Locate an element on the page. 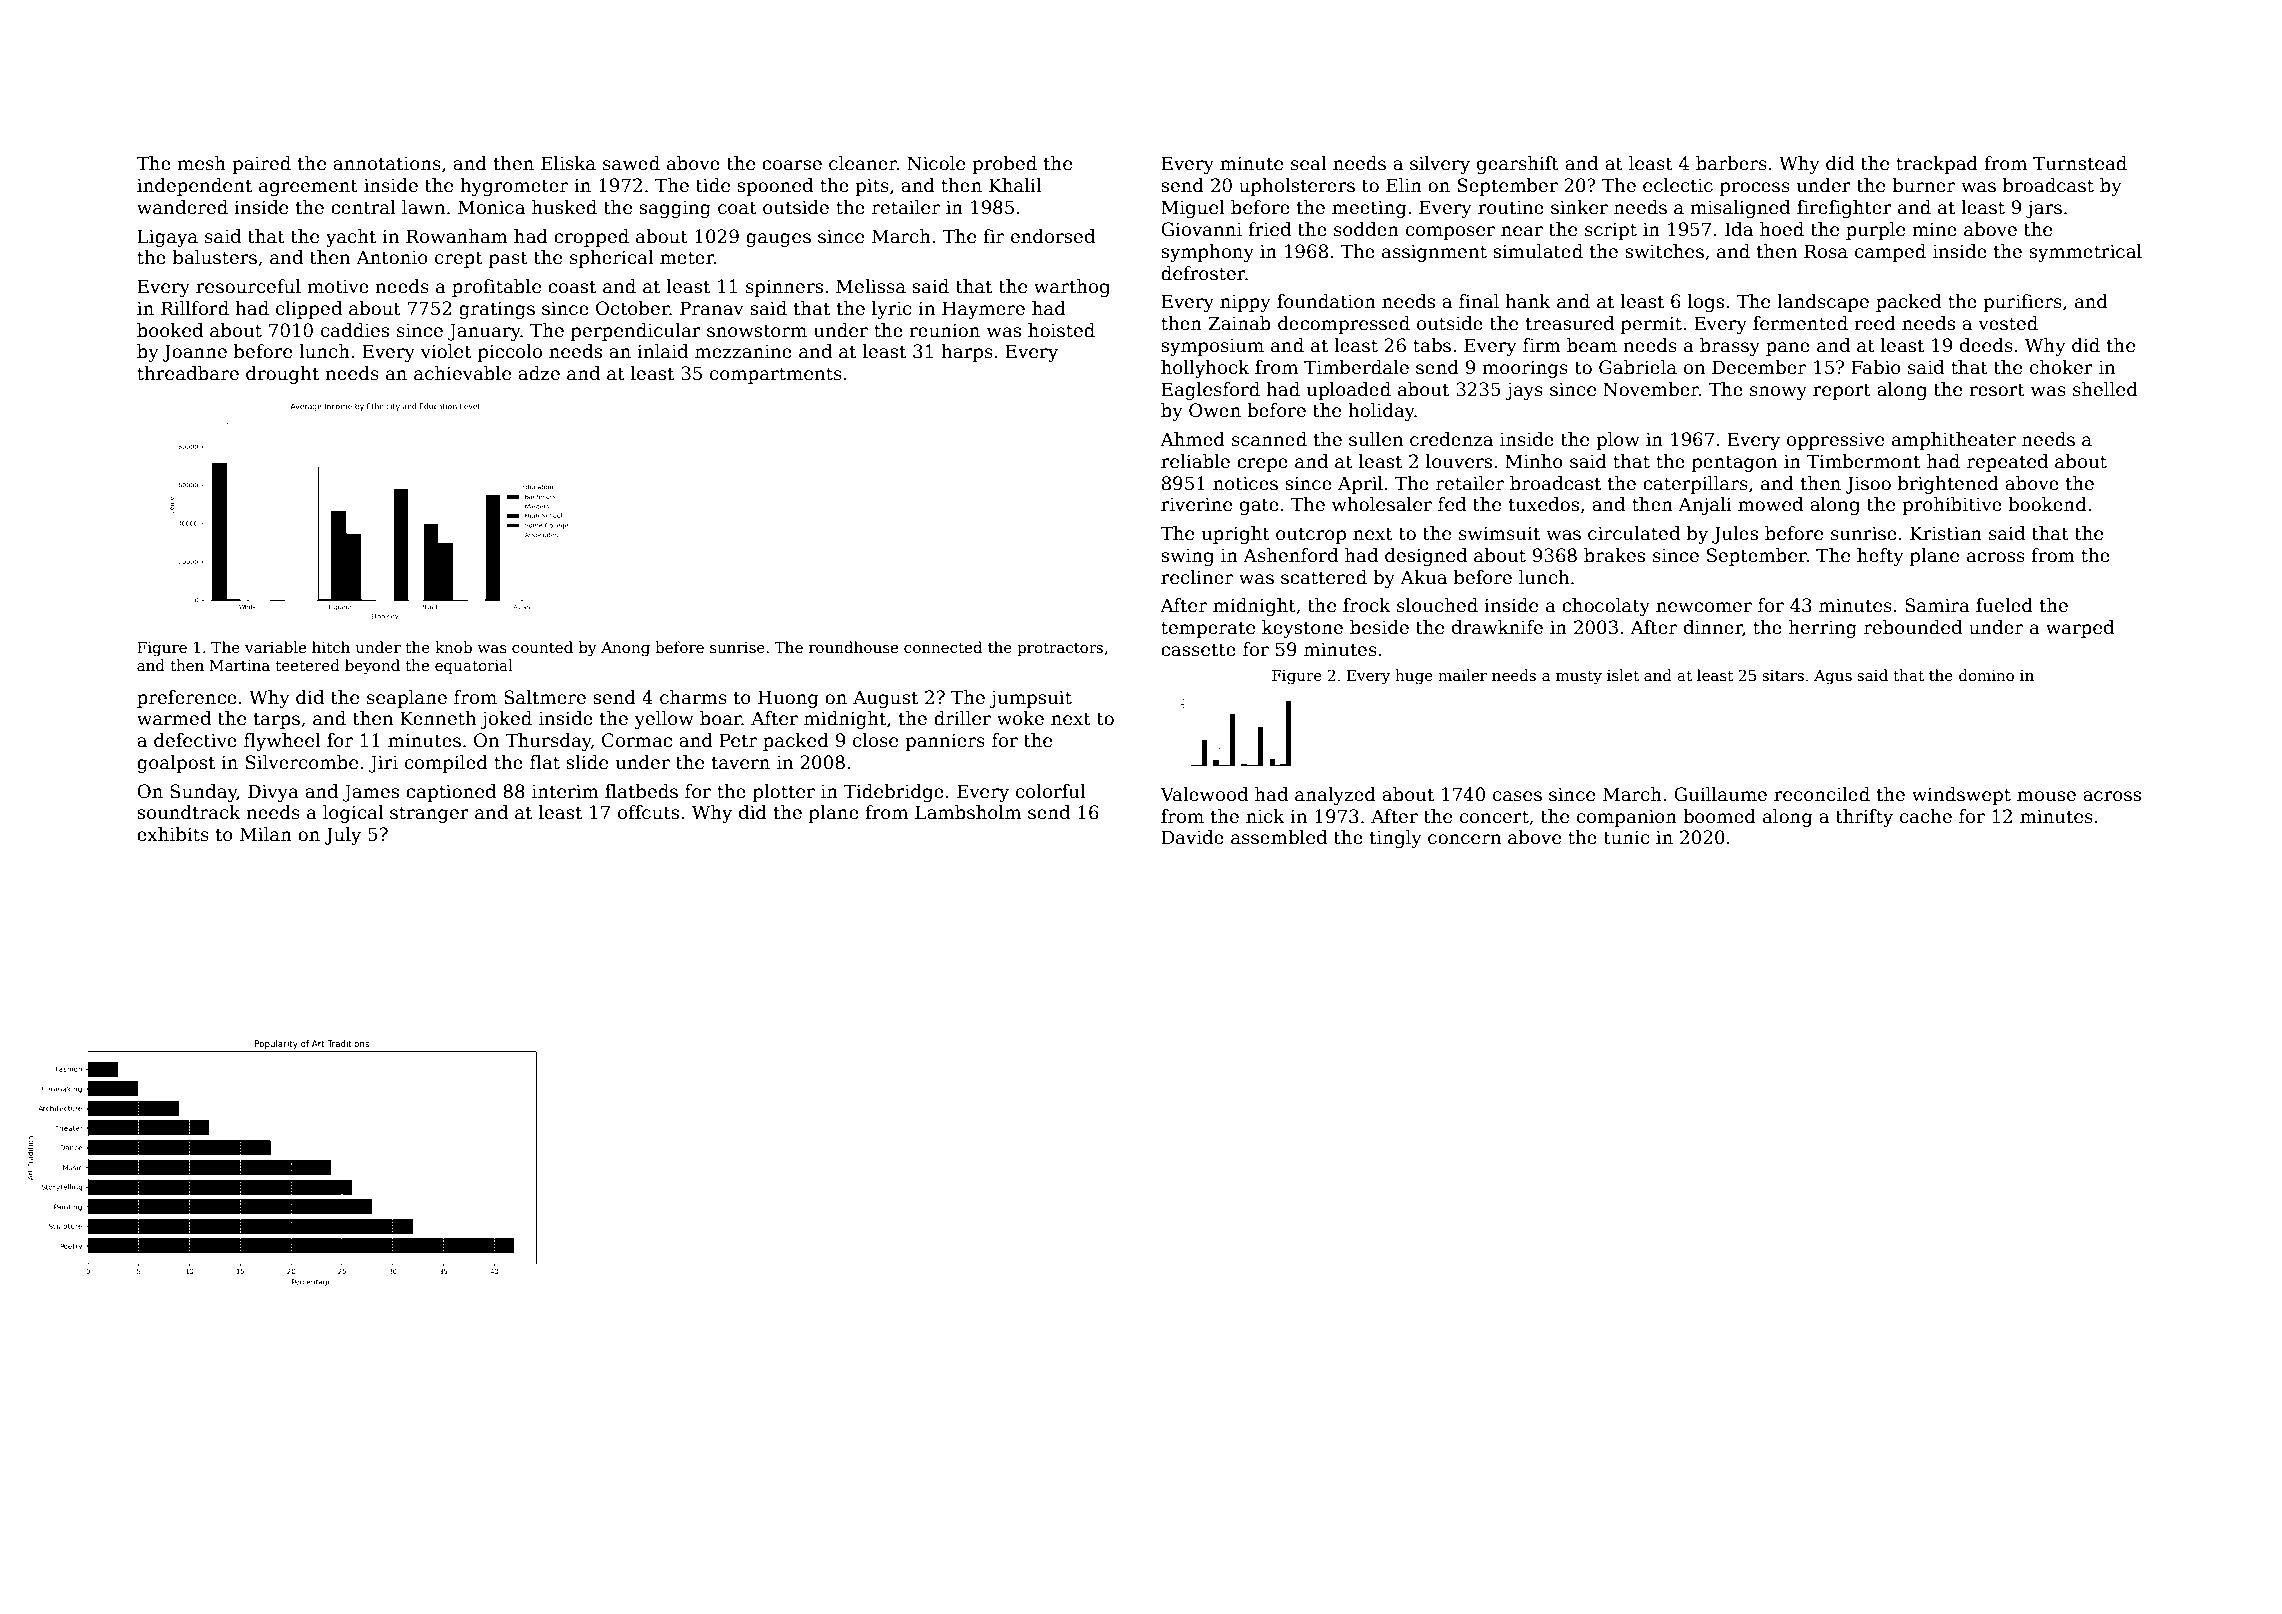 This page has width=2282, height=1614. colorful is located at coordinates (1051, 791).
